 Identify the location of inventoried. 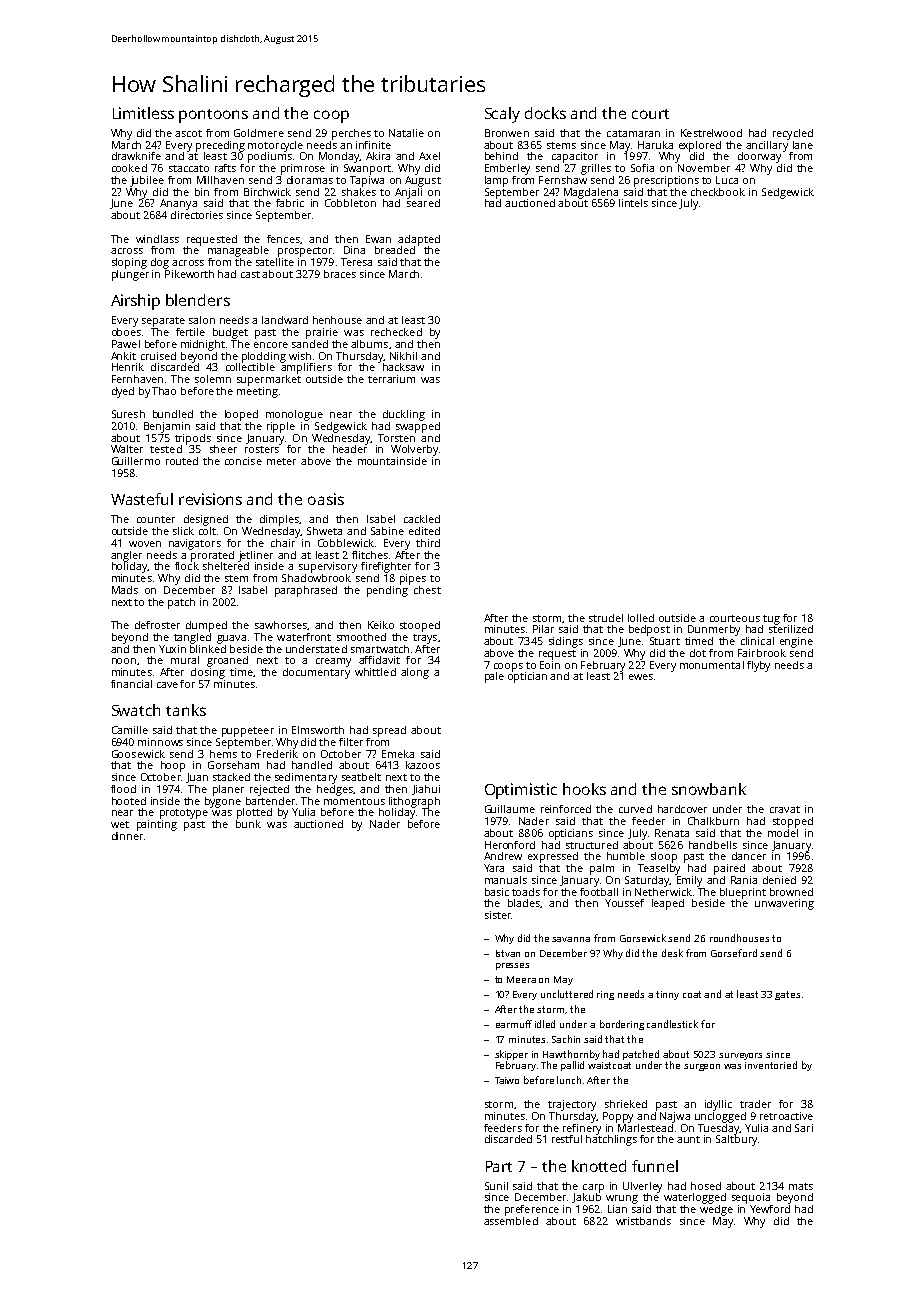
(771, 1065).
